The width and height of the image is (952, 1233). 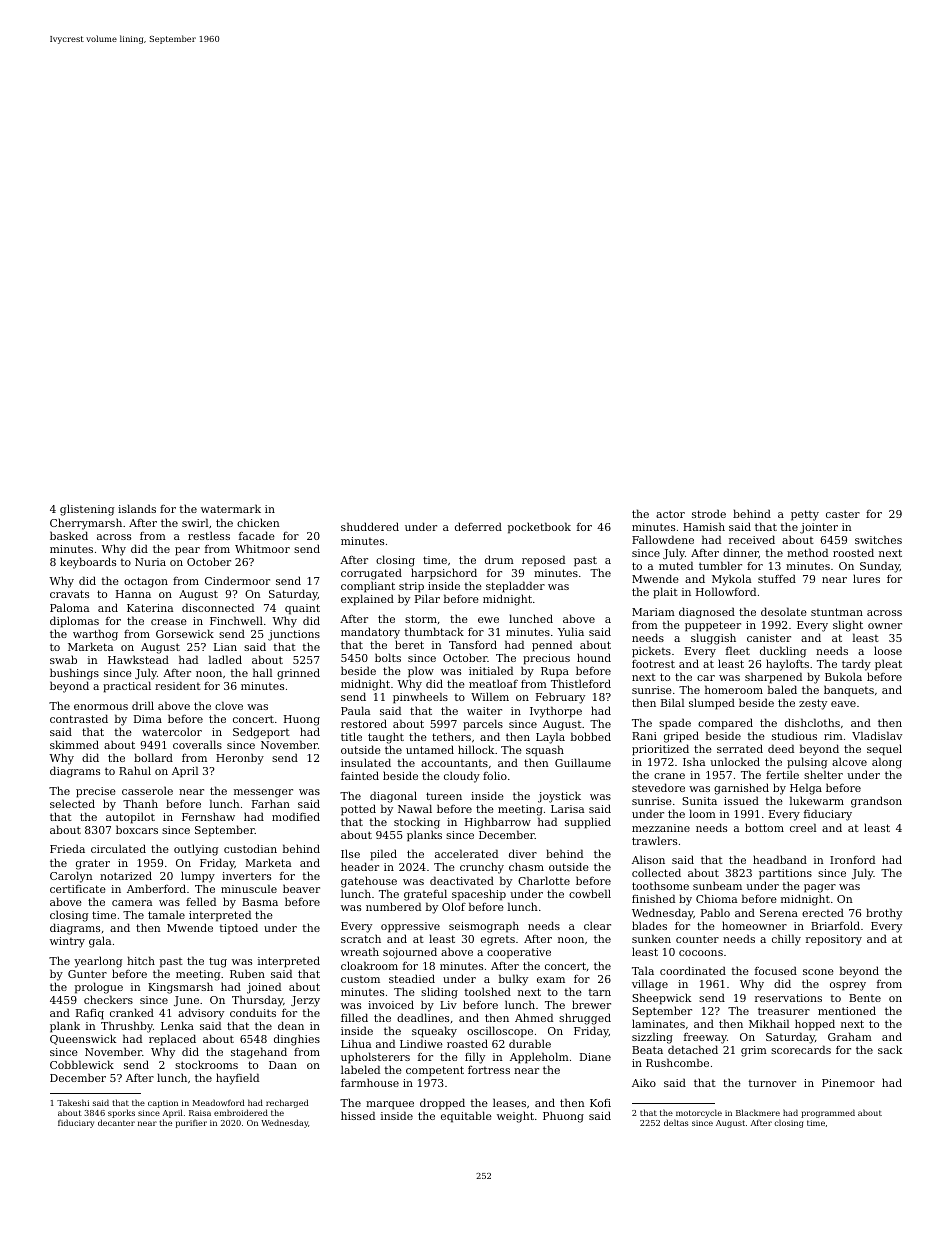 What do you see at coordinates (466, 1117) in the image?
I see `equitable` at bounding box center [466, 1117].
